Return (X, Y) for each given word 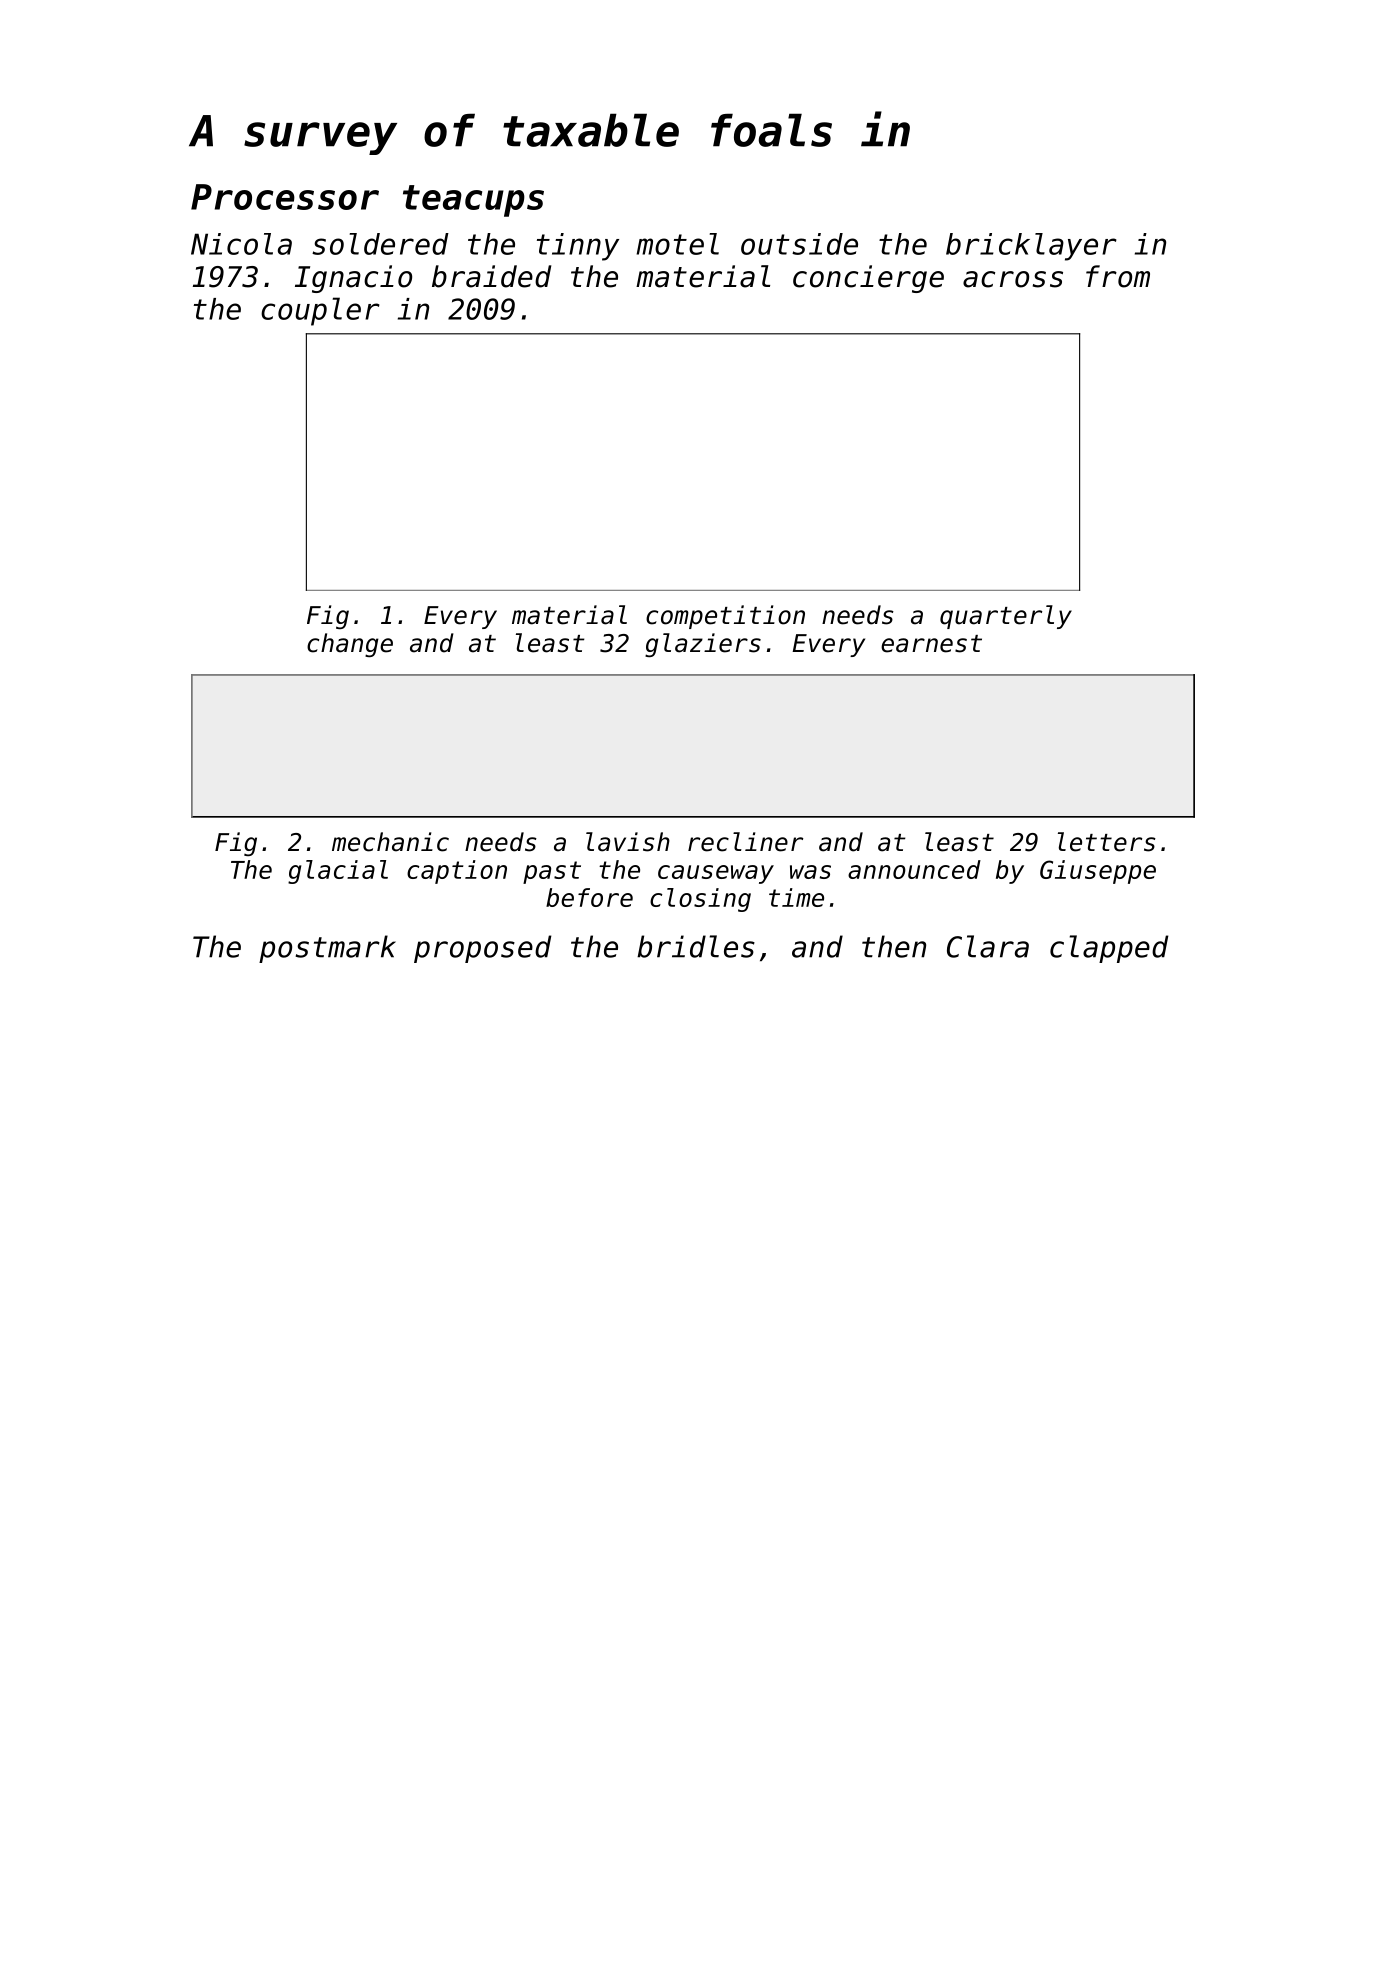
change (350, 645)
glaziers (703, 645)
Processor (285, 197)
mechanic (390, 842)
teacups (473, 201)
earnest (931, 644)
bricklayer (1031, 247)
